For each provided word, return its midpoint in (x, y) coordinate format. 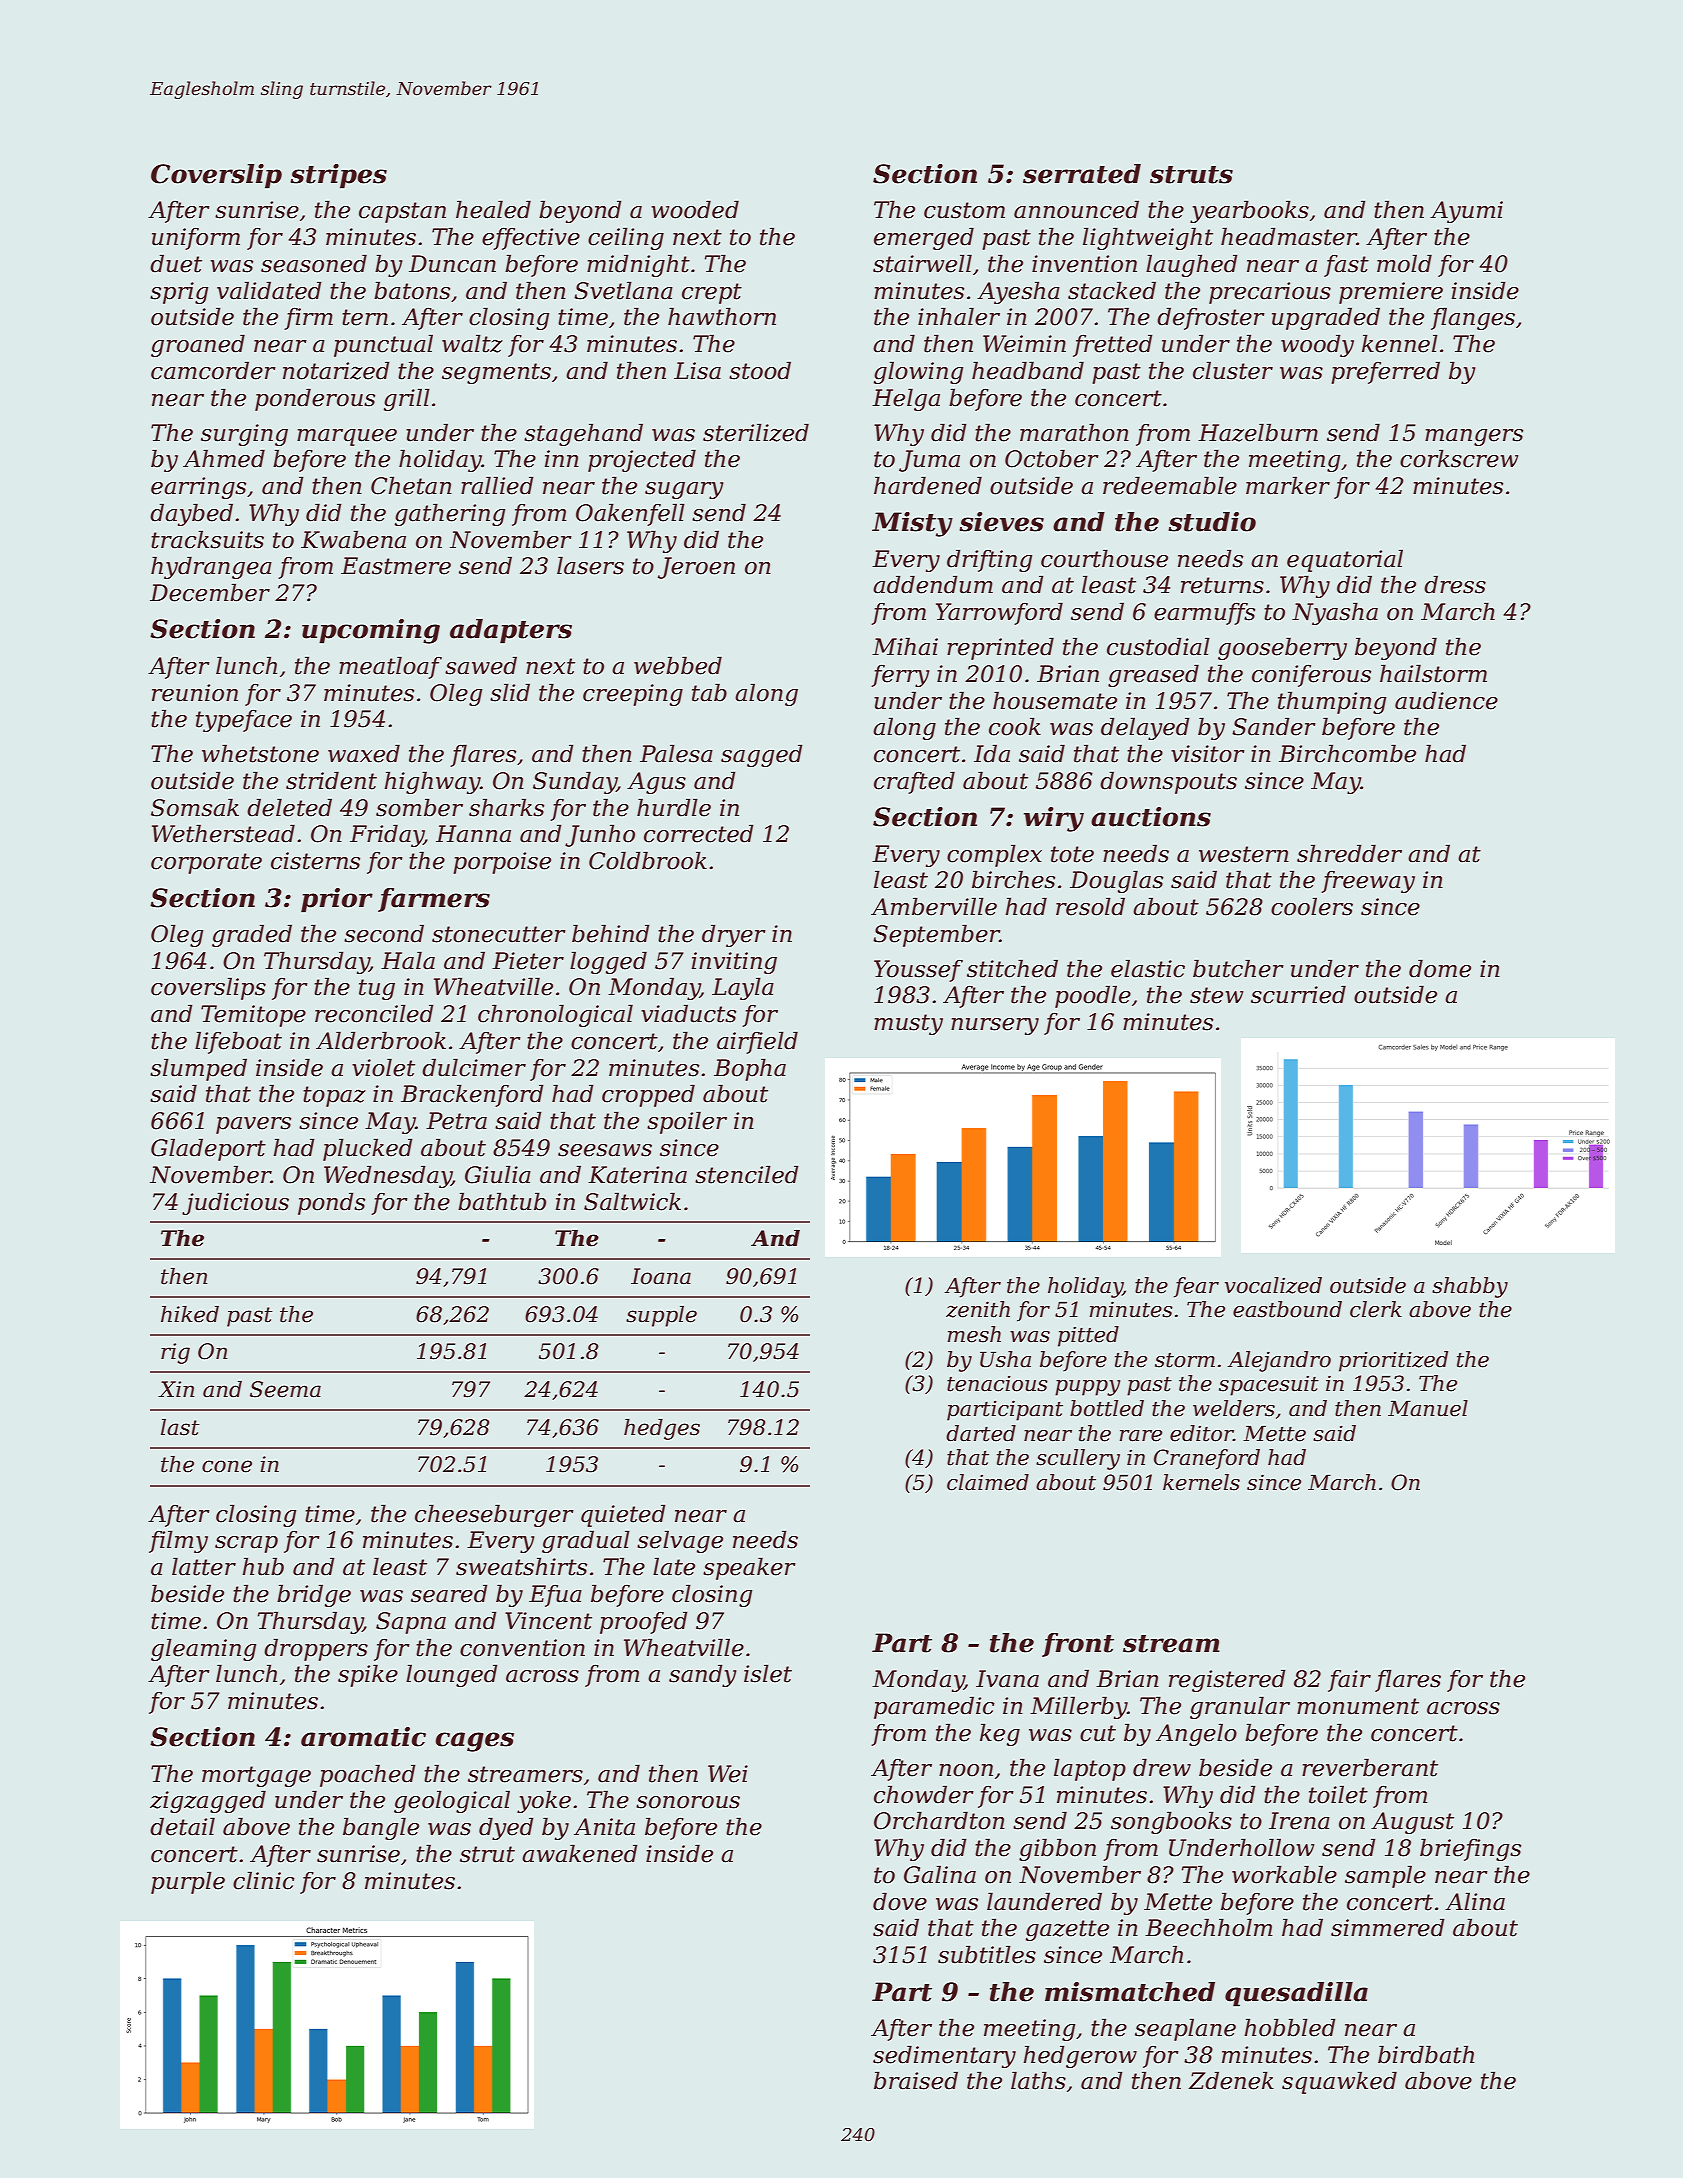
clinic (264, 1880)
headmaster (1289, 236)
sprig (179, 293)
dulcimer (474, 1067)
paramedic (934, 1707)
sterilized (756, 432)
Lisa (697, 371)
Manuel (1428, 1408)
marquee (347, 437)
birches (1013, 879)
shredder (1349, 853)
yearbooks (1249, 211)
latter (204, 1566)
